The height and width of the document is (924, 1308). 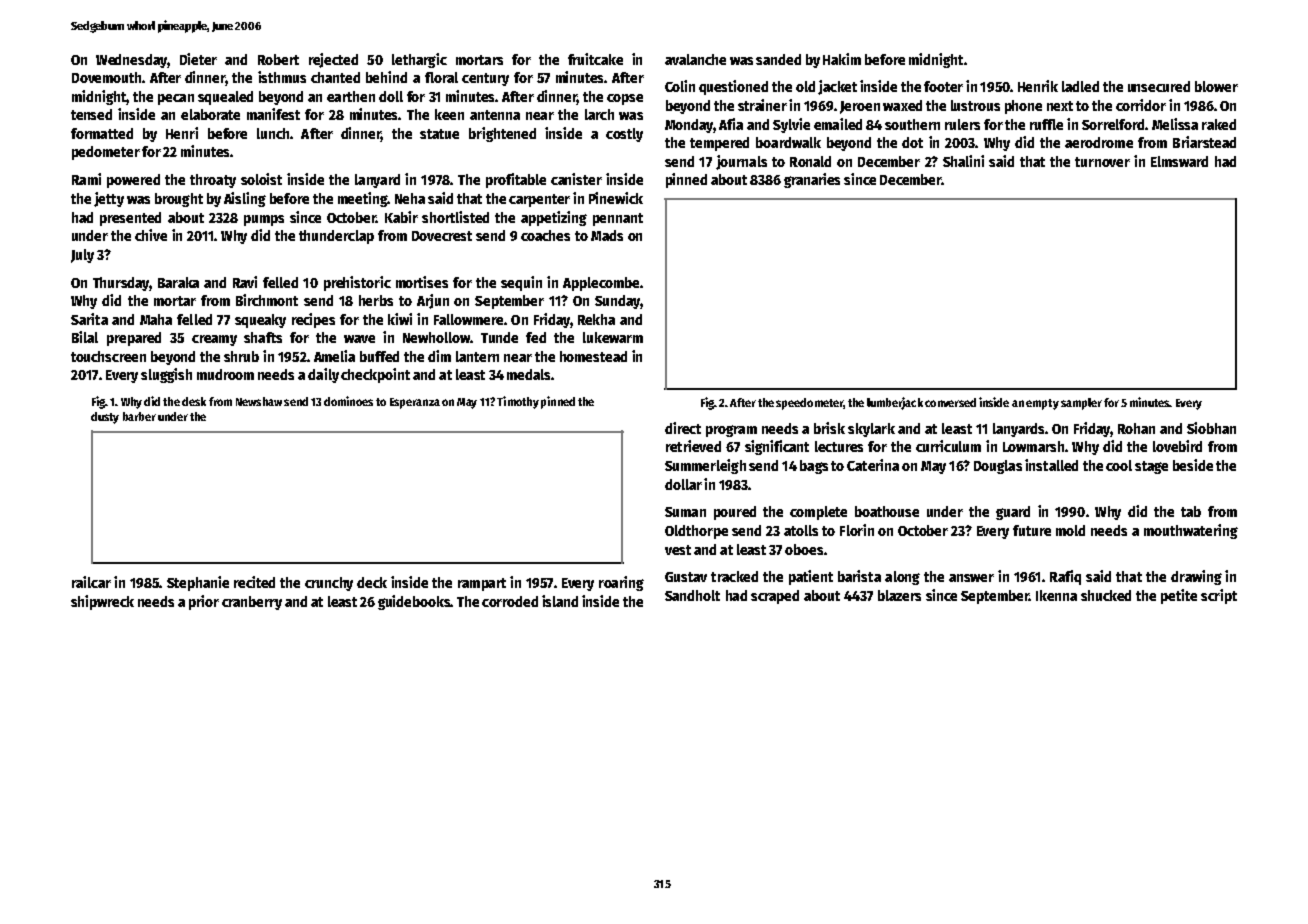 What do you see at coordinates (131, 61) in the document?
I see `Wednesday` at bounding box center [131, 61].
